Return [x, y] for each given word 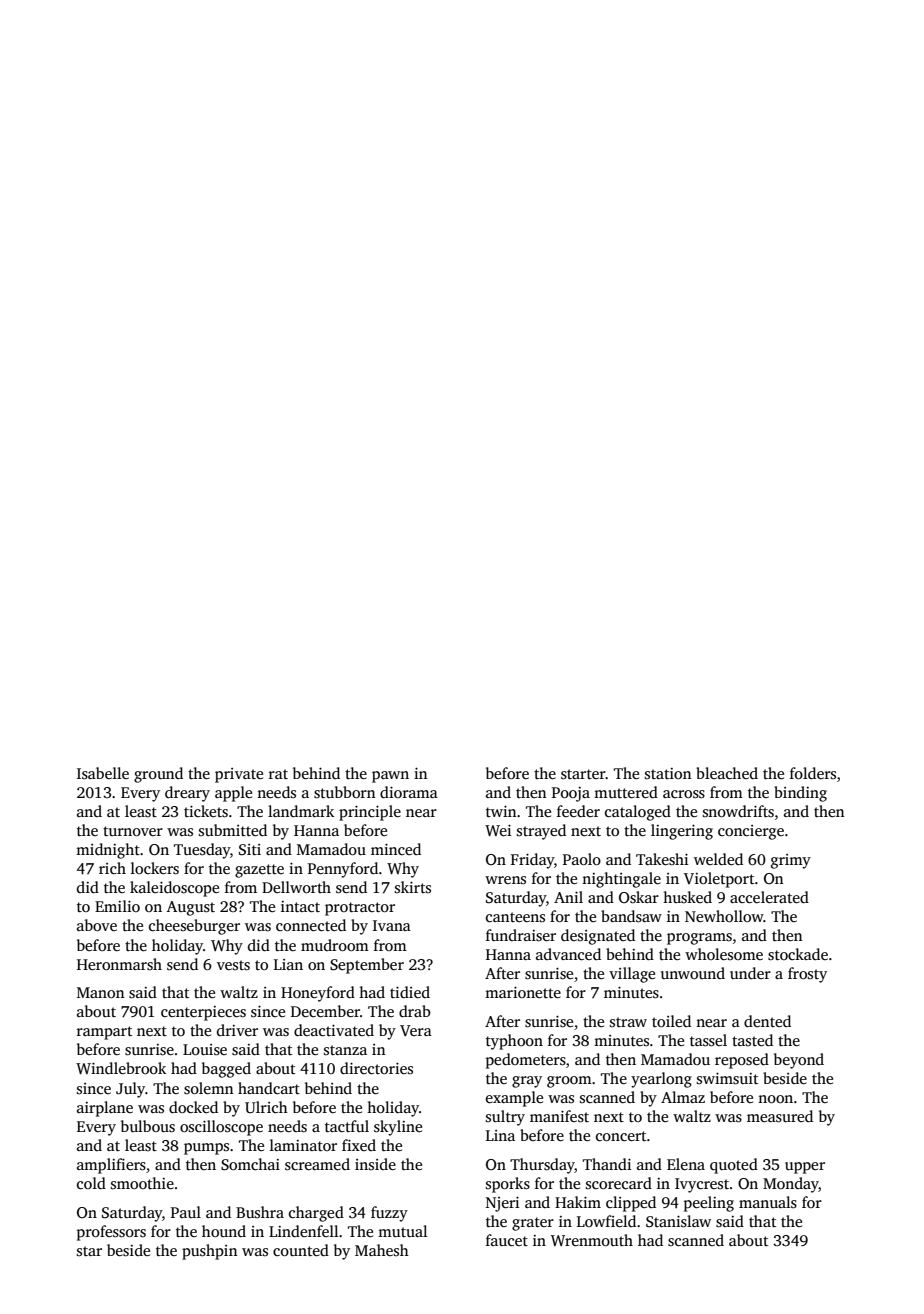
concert [621, 1136]
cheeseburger [194, 927]
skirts [413, 887]
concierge [751, 832]
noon [775, 1099]
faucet [507, 1240]
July [130, 1090]
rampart [104, 1033]
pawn [390, 777]
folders [813, 773]
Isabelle [103, 773]
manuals [768, 1202]
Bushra [260, 1212]
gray [527, 1082]
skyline [398, 1128]
